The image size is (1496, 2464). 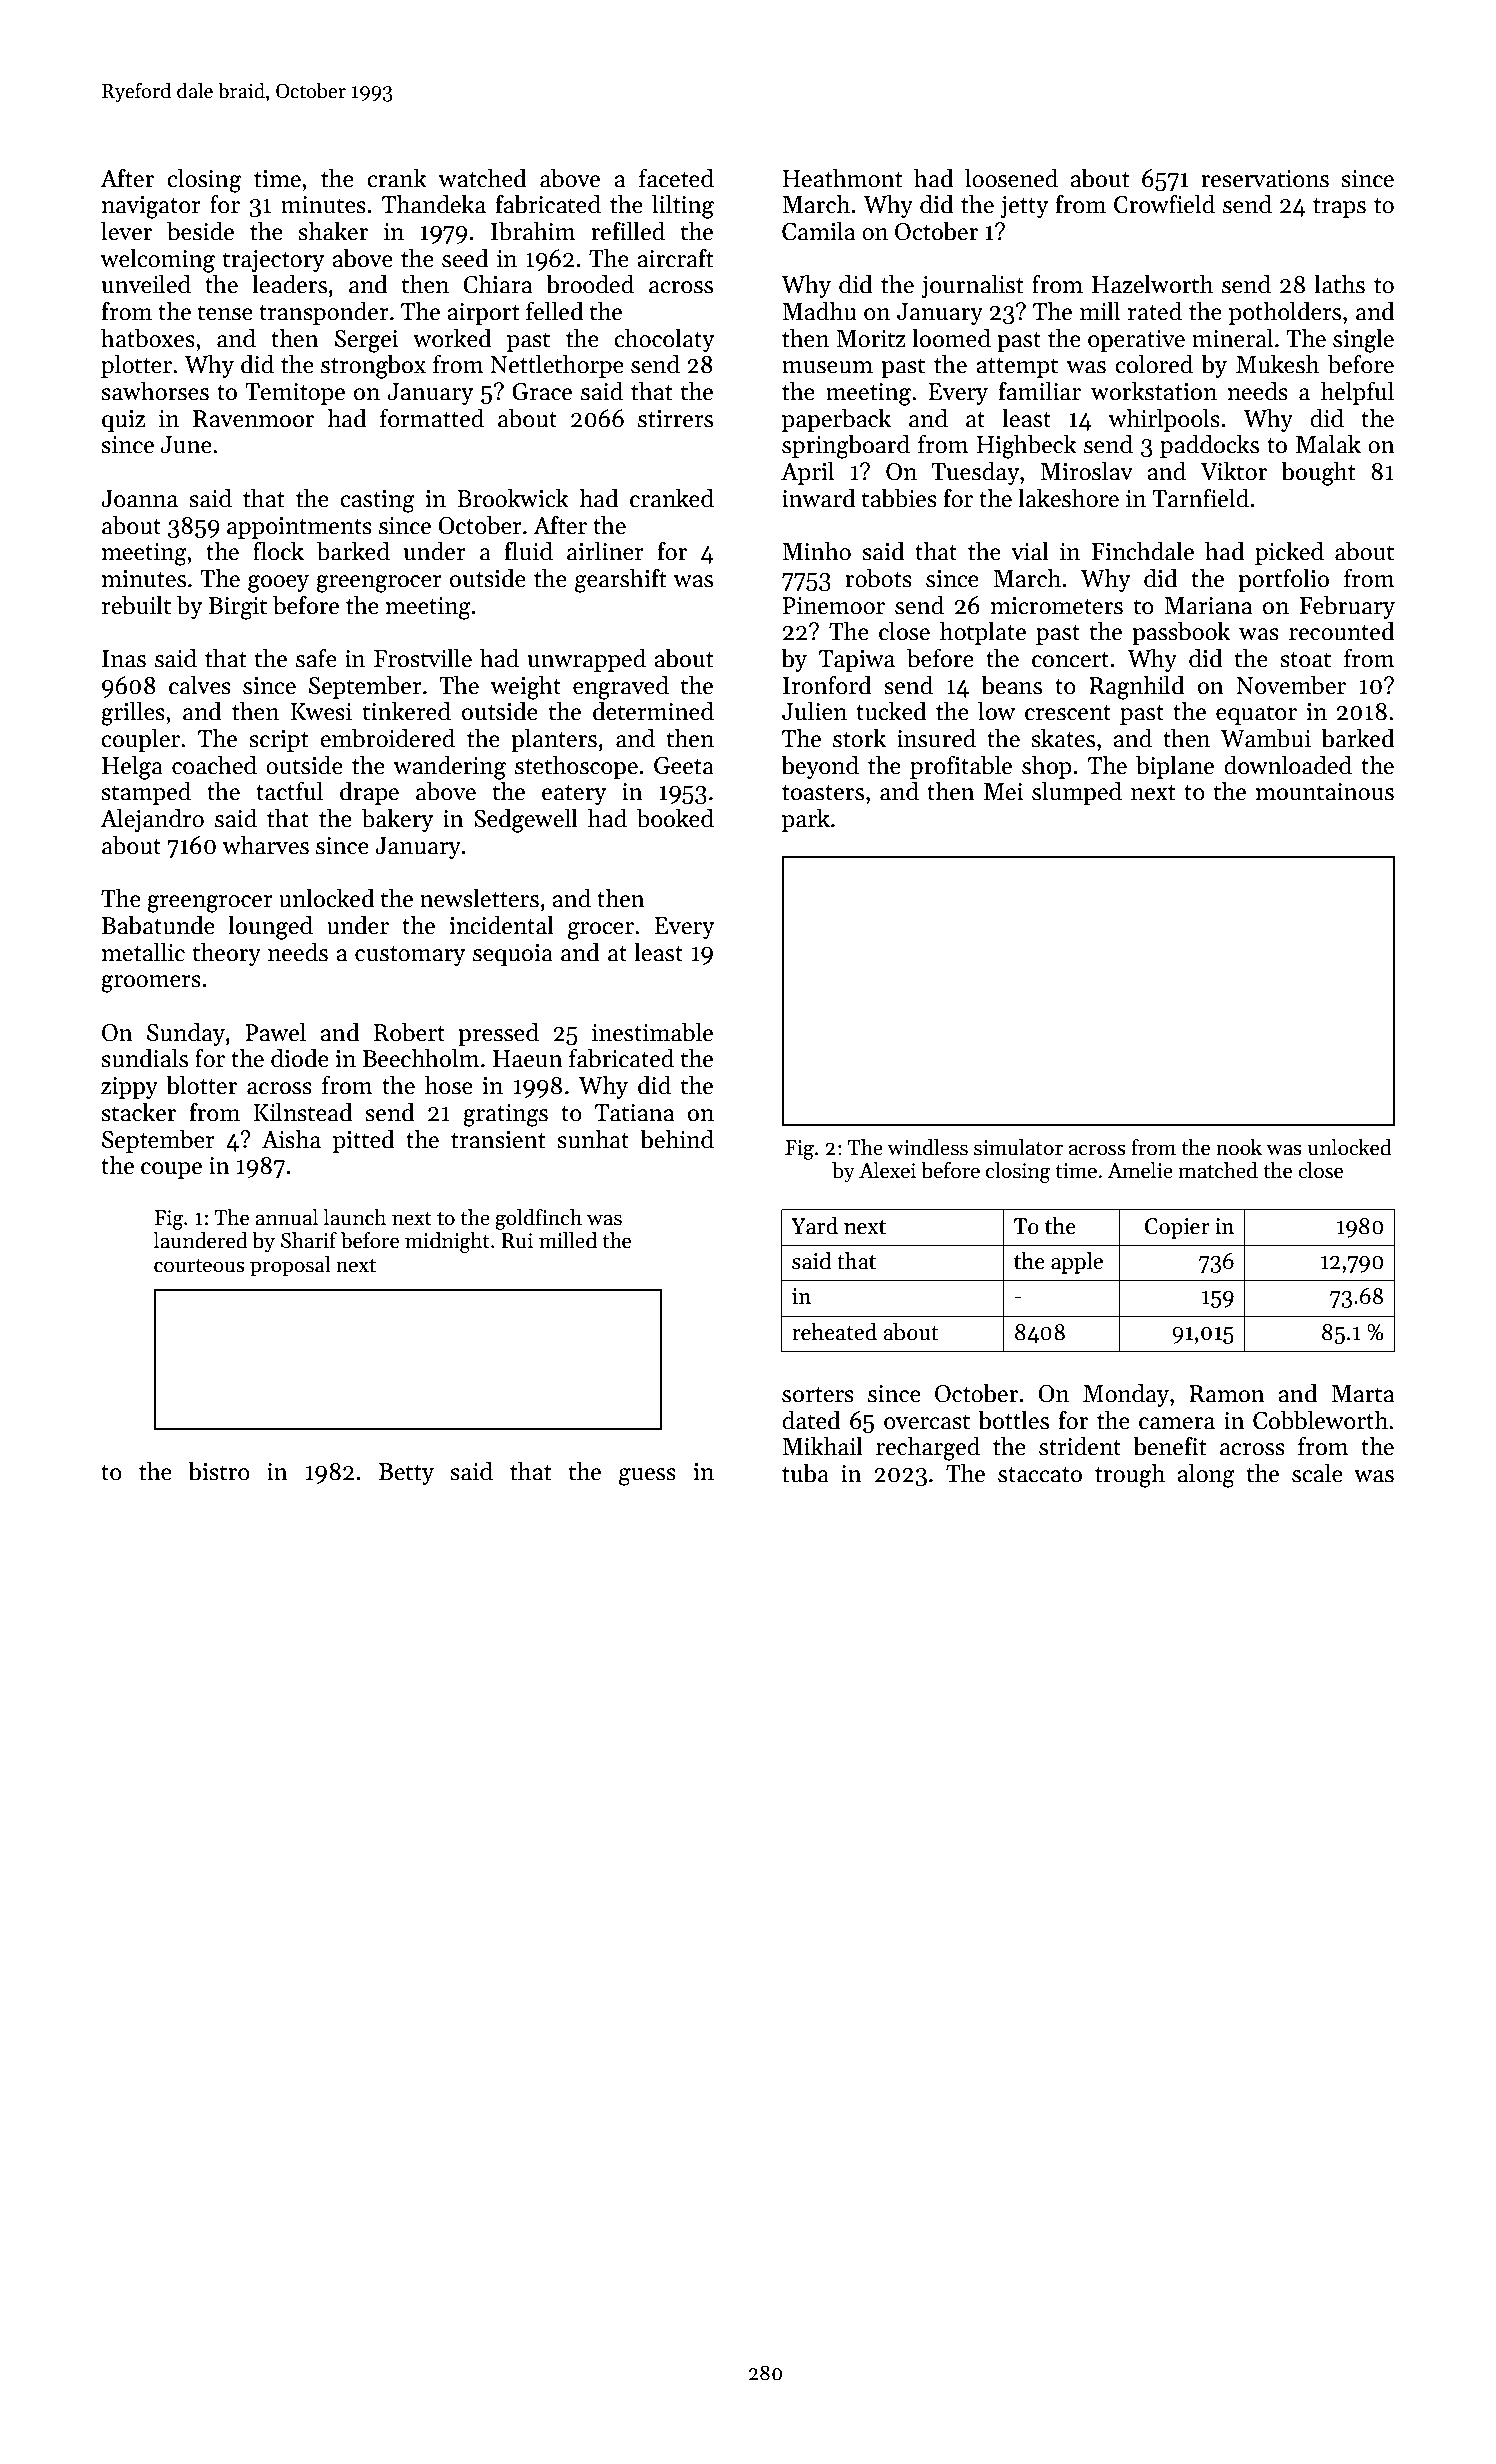 I want to click on nook, so click(x=1239, y=1147).
